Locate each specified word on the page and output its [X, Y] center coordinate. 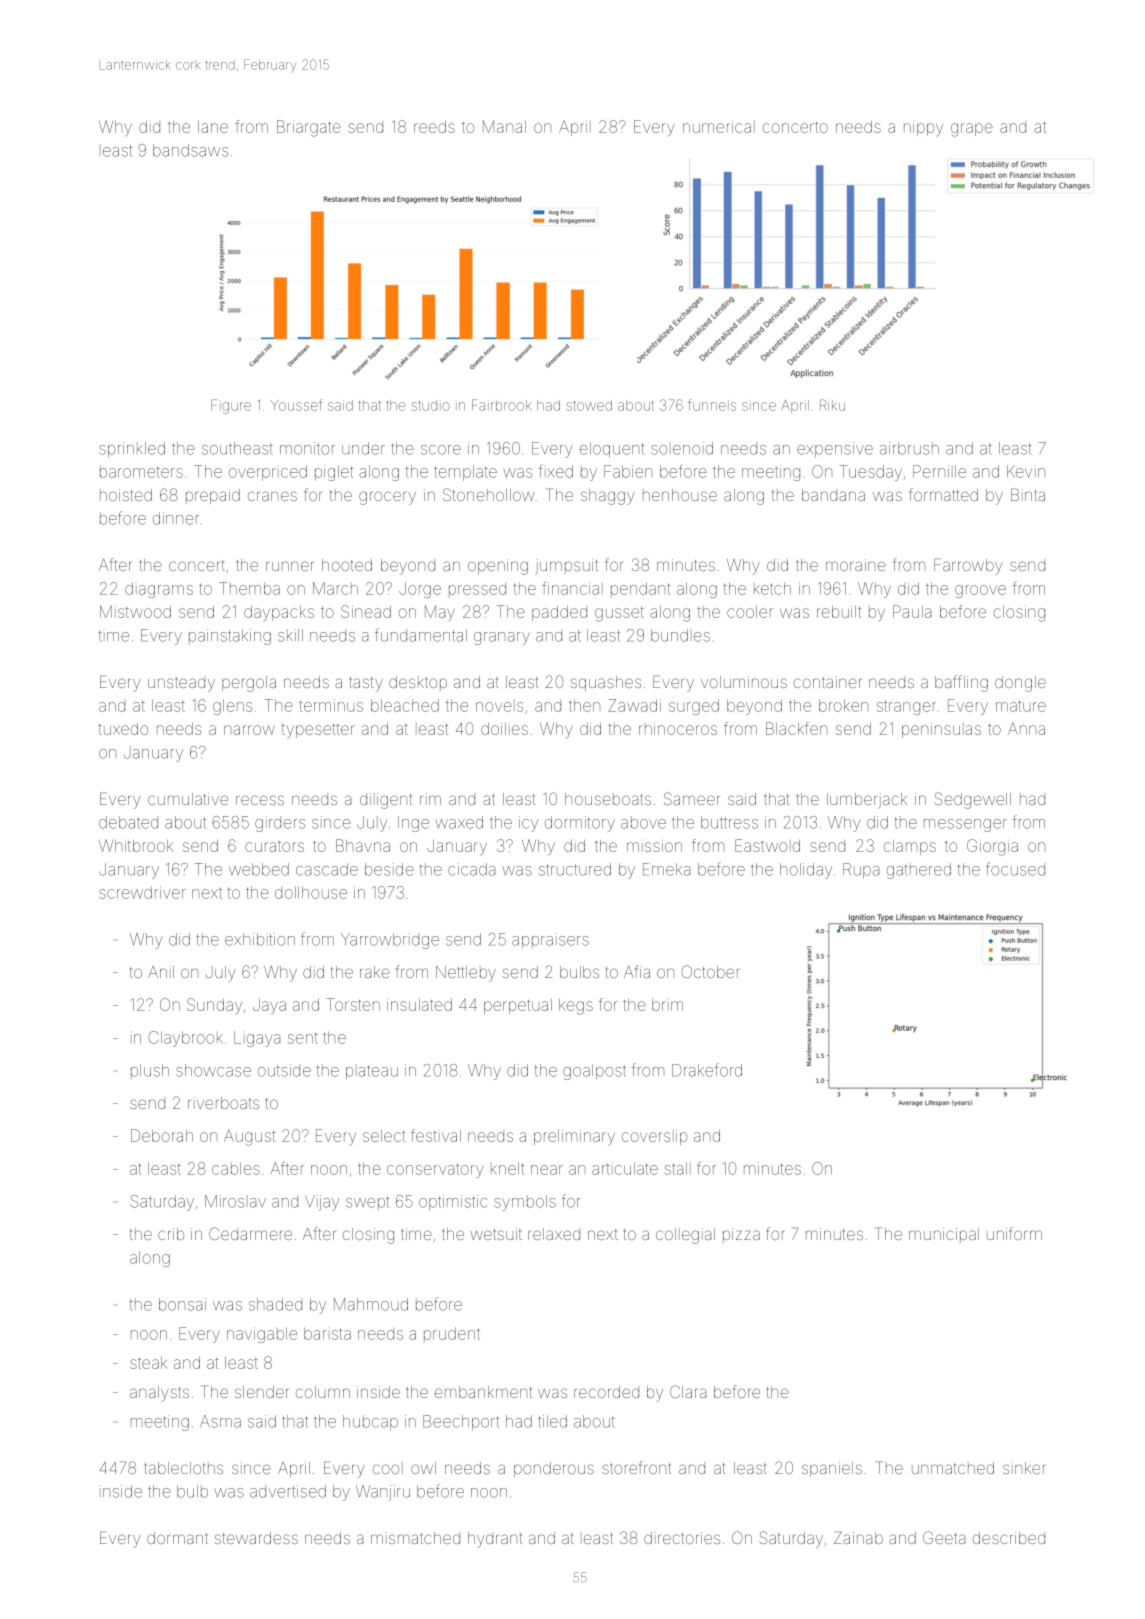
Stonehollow [488, 494]
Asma [220, 1421]
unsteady [181, 684]
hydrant [495, 1540]
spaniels [832, 1469]
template [465, 473]
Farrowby [968, 566]
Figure [231, 406]
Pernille [939, 471]
